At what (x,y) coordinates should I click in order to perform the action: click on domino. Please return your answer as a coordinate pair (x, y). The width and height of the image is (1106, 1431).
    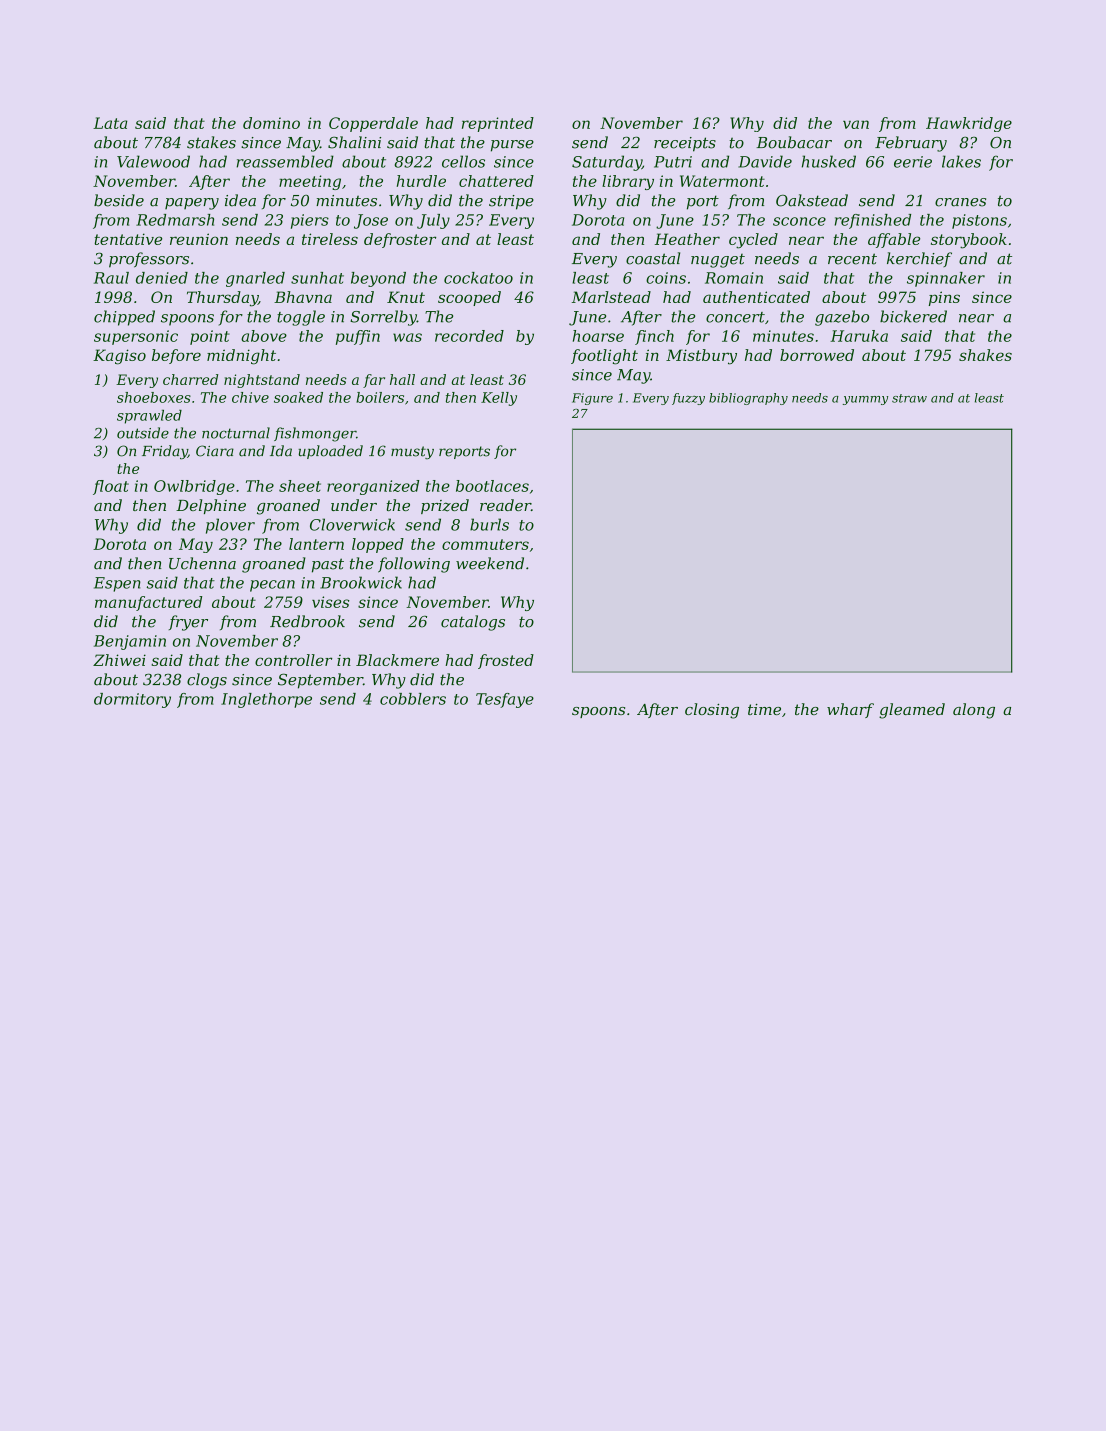
    Looking at the image, I should click on (271, 123).
